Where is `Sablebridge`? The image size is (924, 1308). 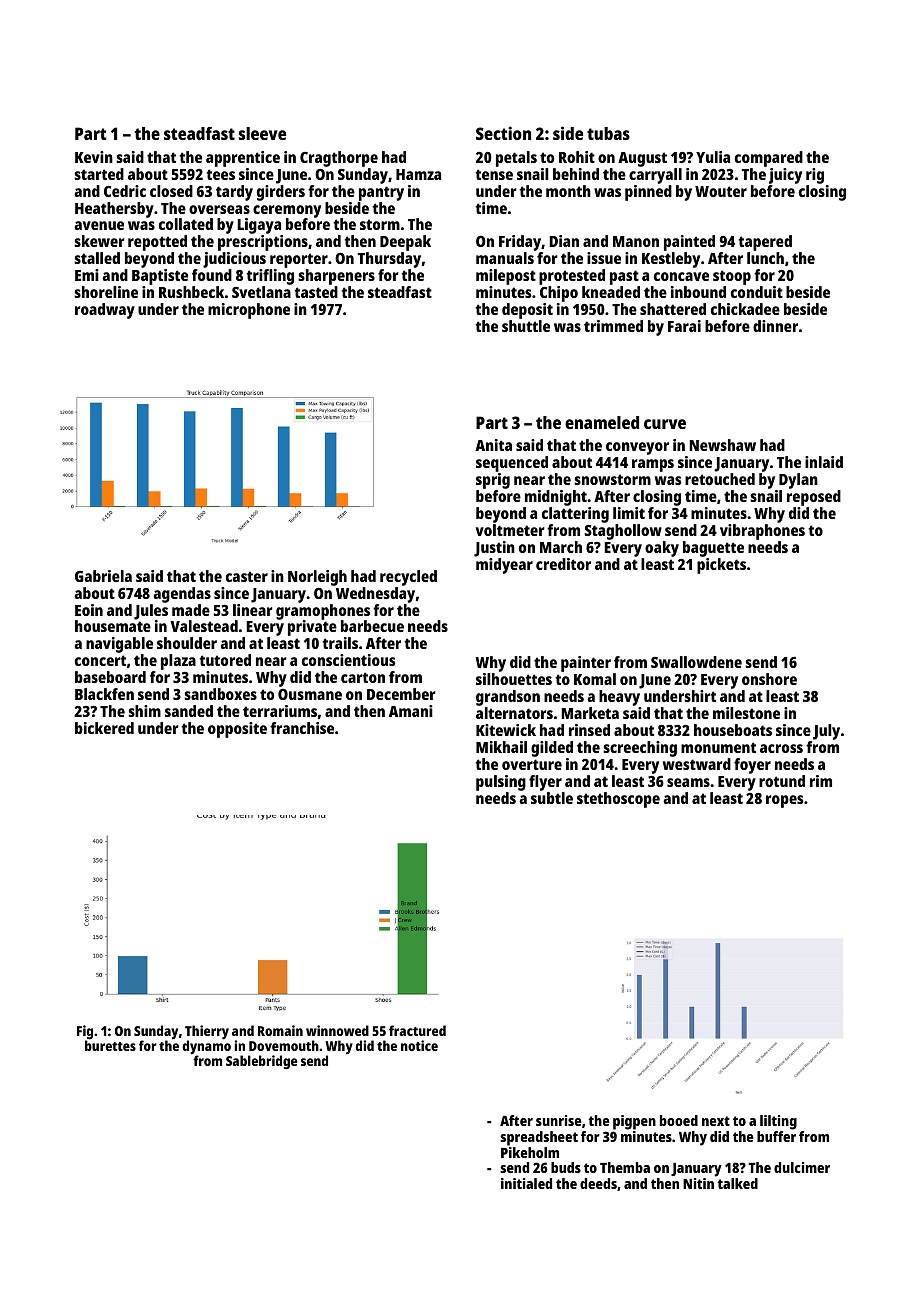
Sablebridge is located at coordinates (261, 1062).
